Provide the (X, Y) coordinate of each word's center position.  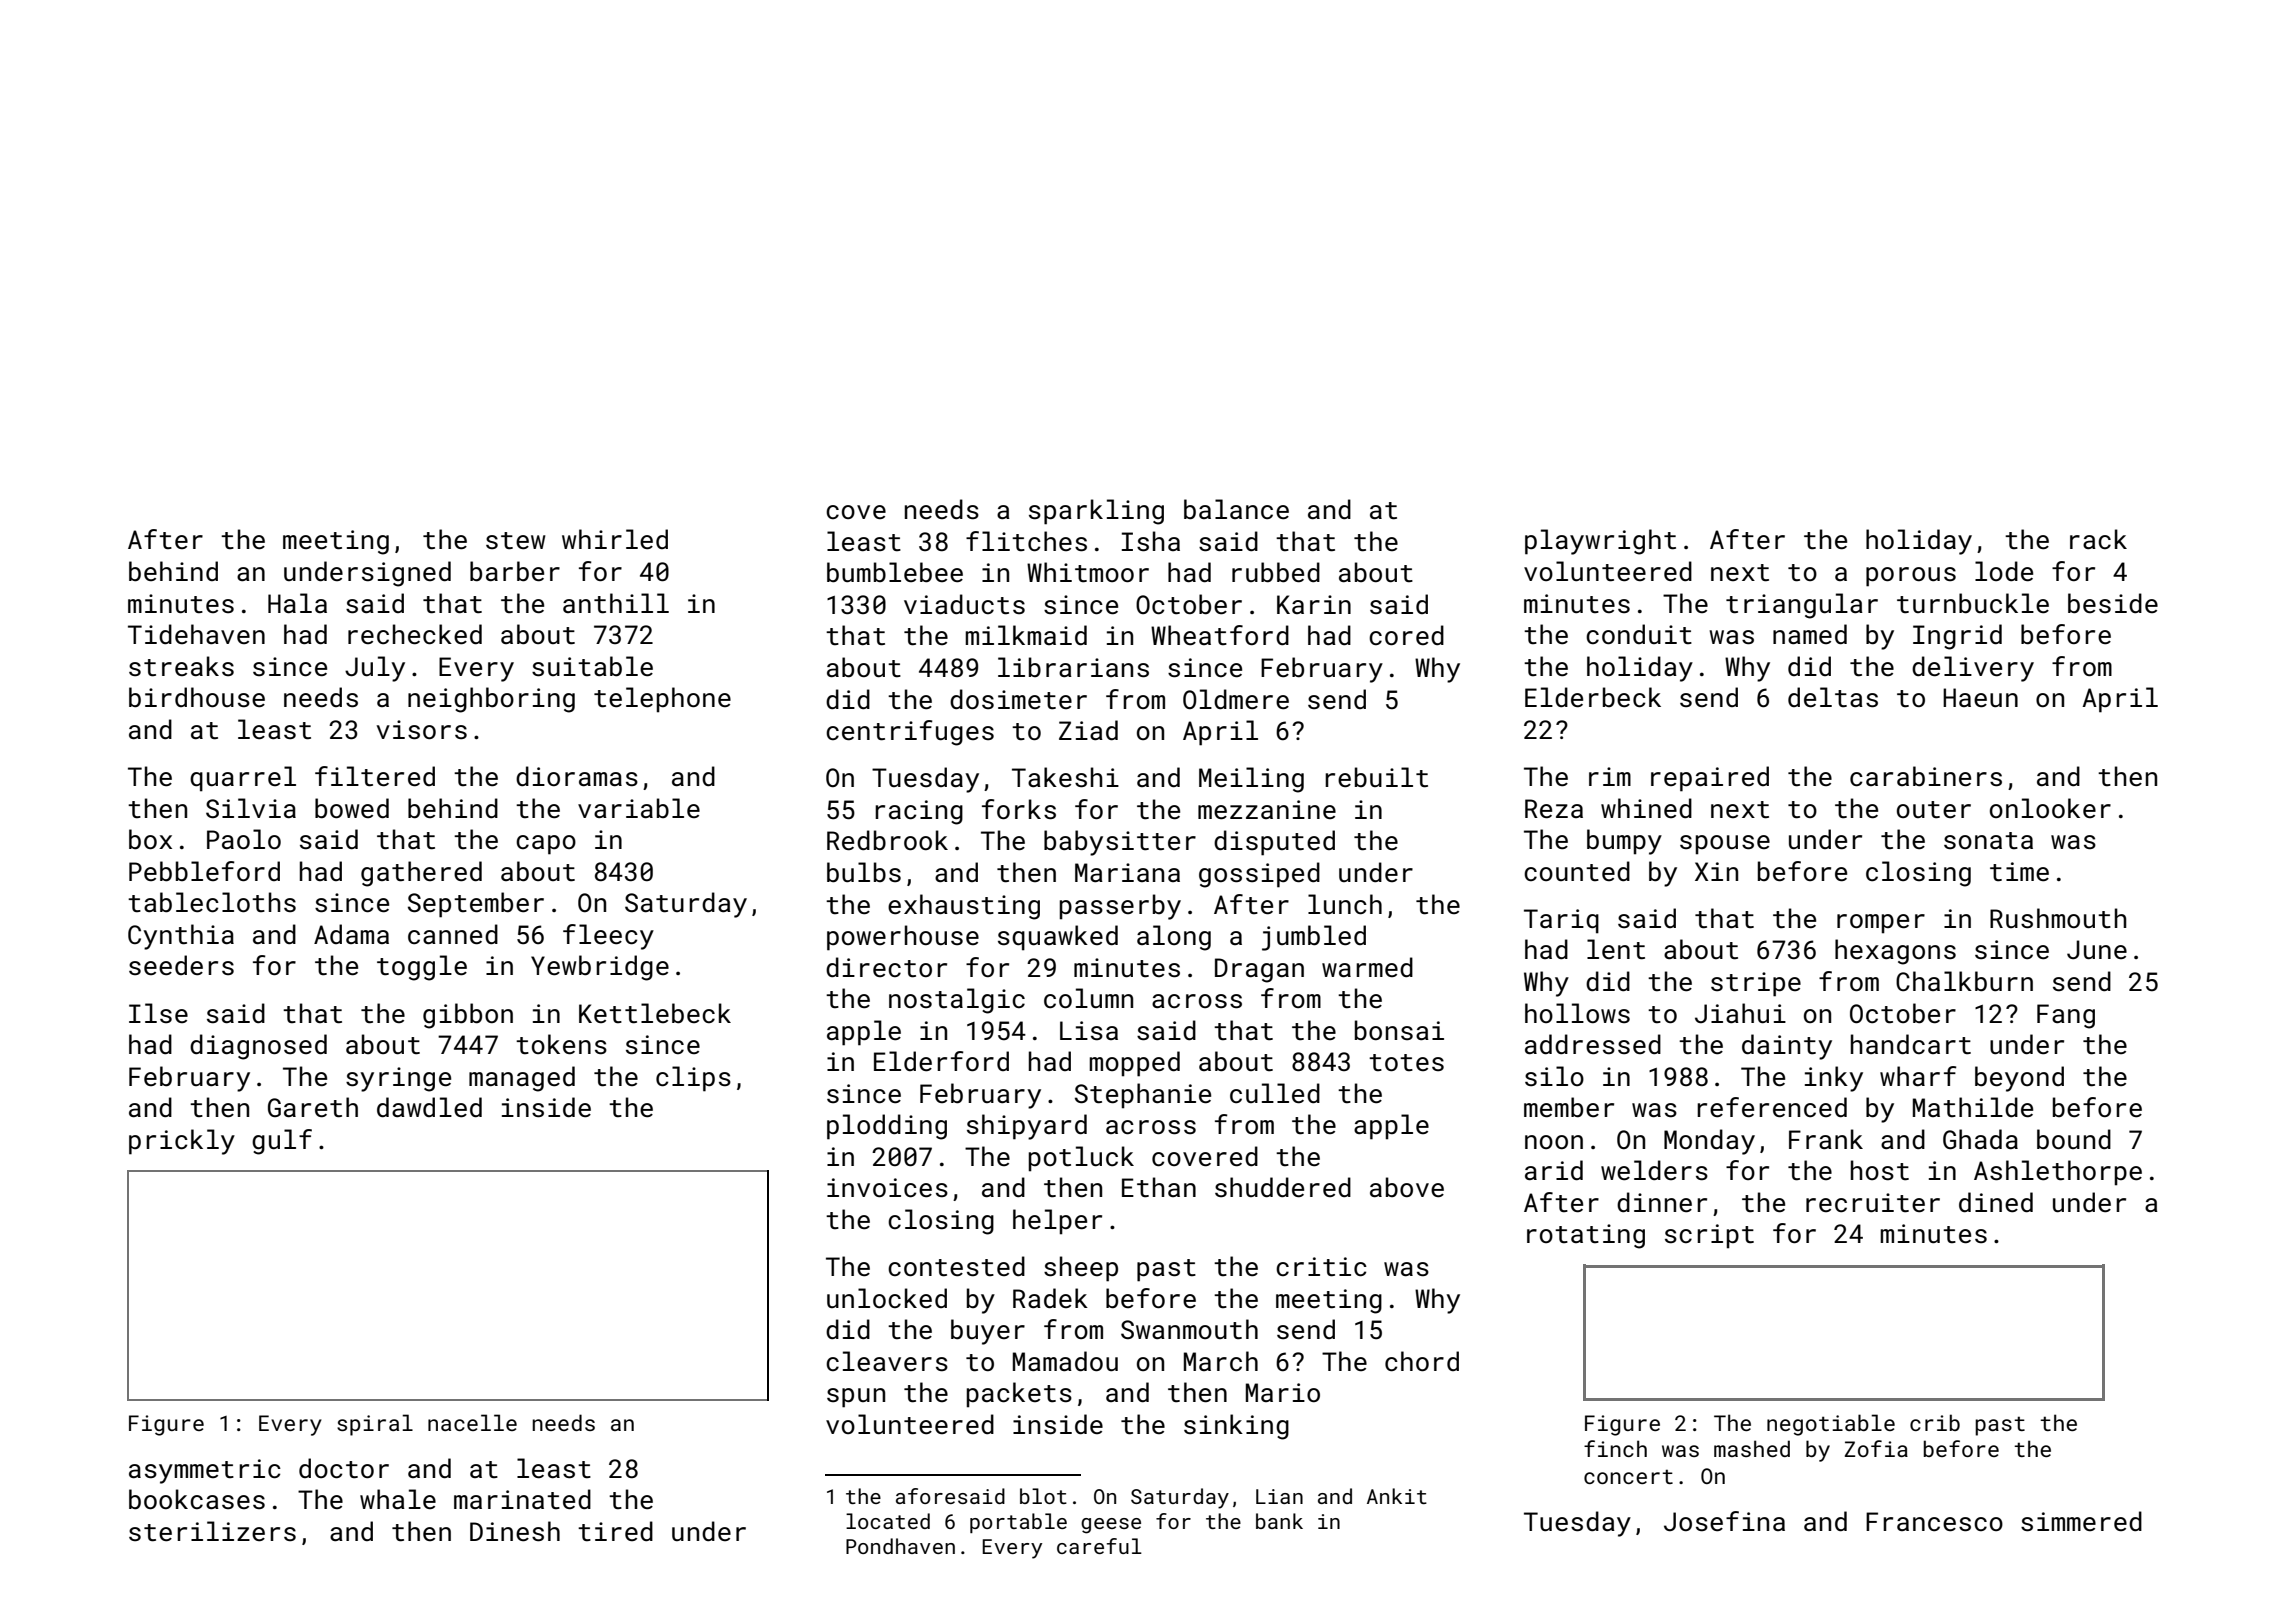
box (150, 839)
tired (615, 1531)
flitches (1026, 541)
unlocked (887, 1298)
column (1088, 998)
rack (2098, 539)
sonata (1988, 841)
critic (1321, 1267)
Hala (297, 603)
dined (1996, 1202)
